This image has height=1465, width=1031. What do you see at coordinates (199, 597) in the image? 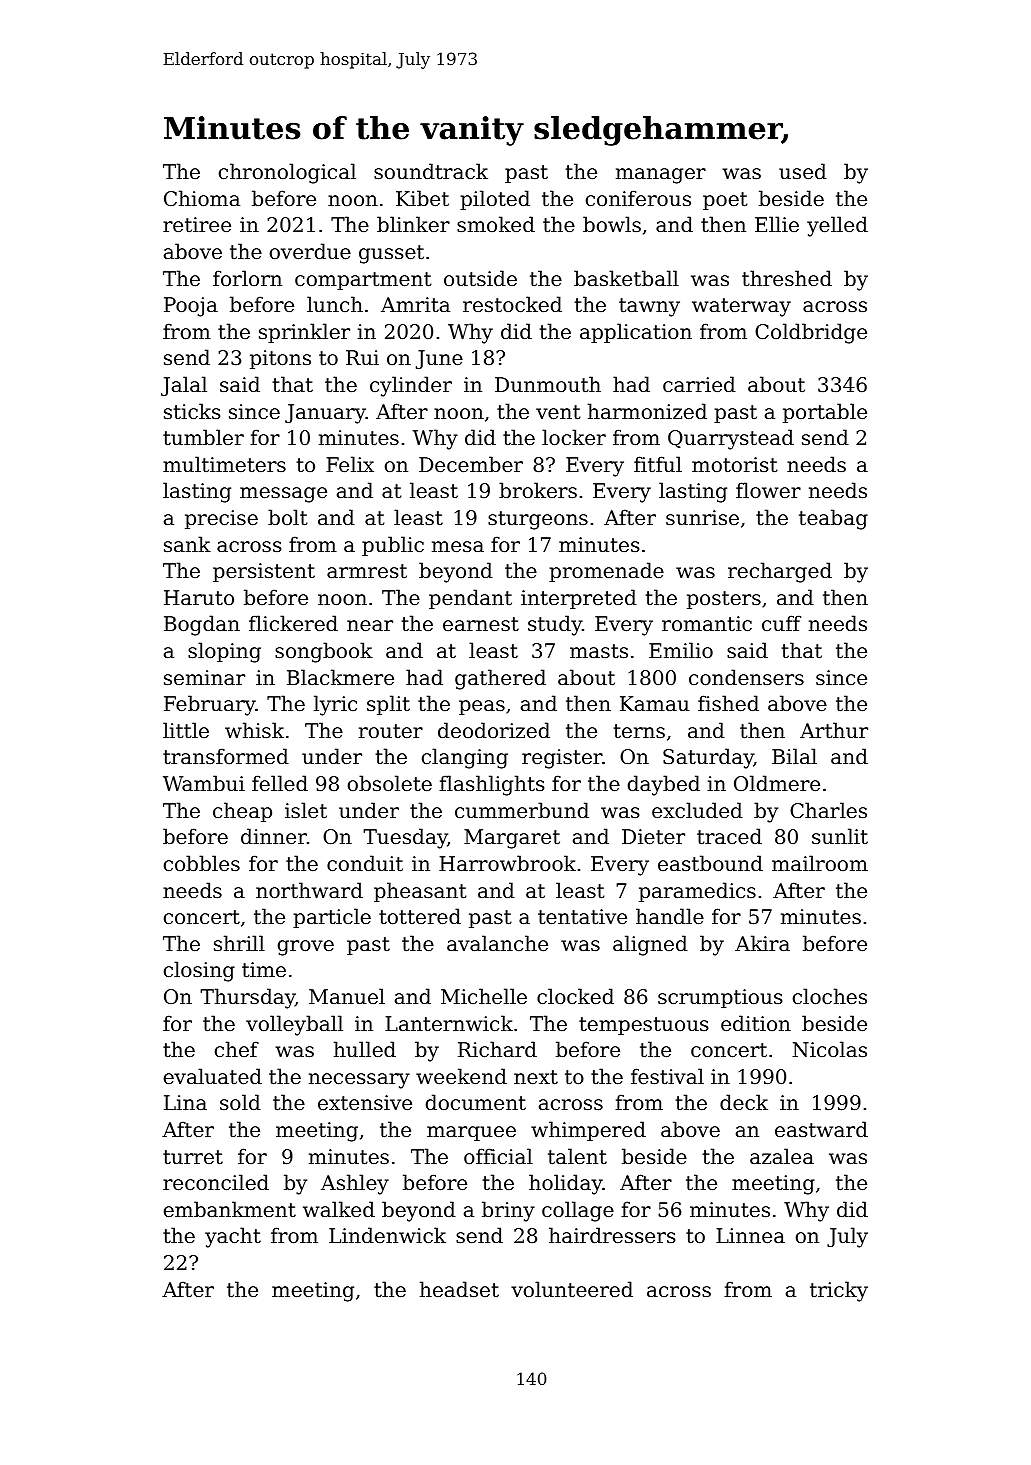
I see `Haruto` at bounding box center [199, 597].
